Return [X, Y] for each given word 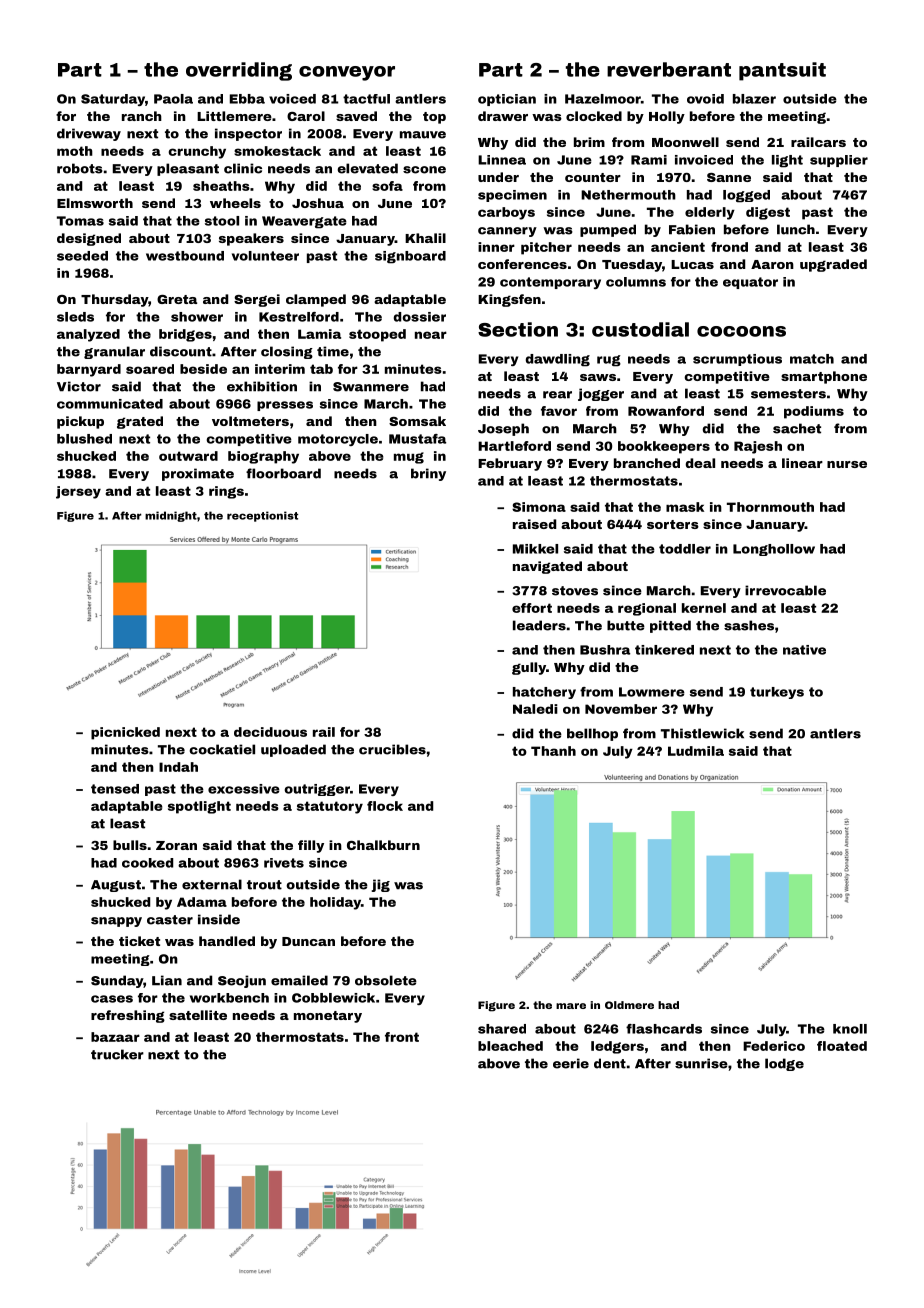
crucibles [392, 749]
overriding [239, 71]
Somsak [417, 421]
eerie [571, 1063]
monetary [328, 1017]
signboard [410, 257]
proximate [198, 474]
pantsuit [782, 71]
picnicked [125, 733]
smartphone [824, 377]
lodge [784, 1064]
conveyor [347, 73]
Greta [177, 299]
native [804, 650]
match [812, 359]
